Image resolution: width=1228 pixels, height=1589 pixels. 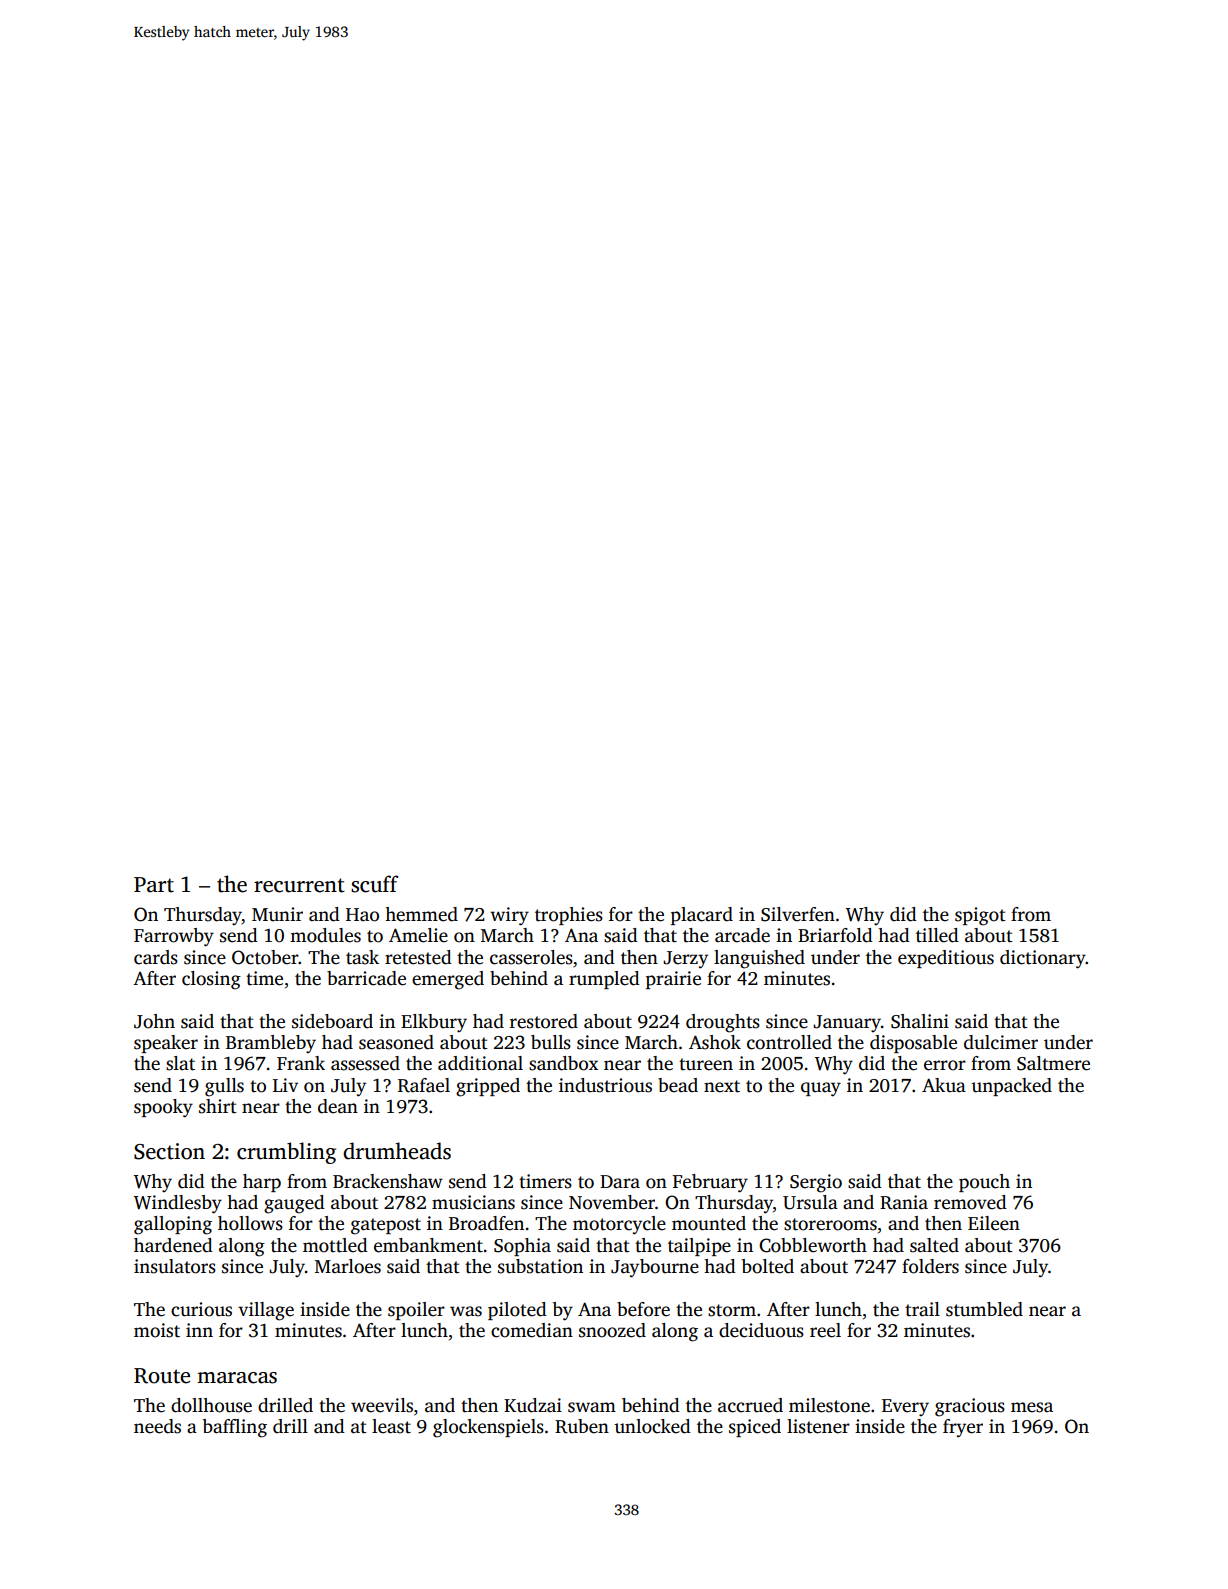 What do you see at coordinates (299, 885) in the page?
I see `recurrent` at bounding box center [299, 885].
